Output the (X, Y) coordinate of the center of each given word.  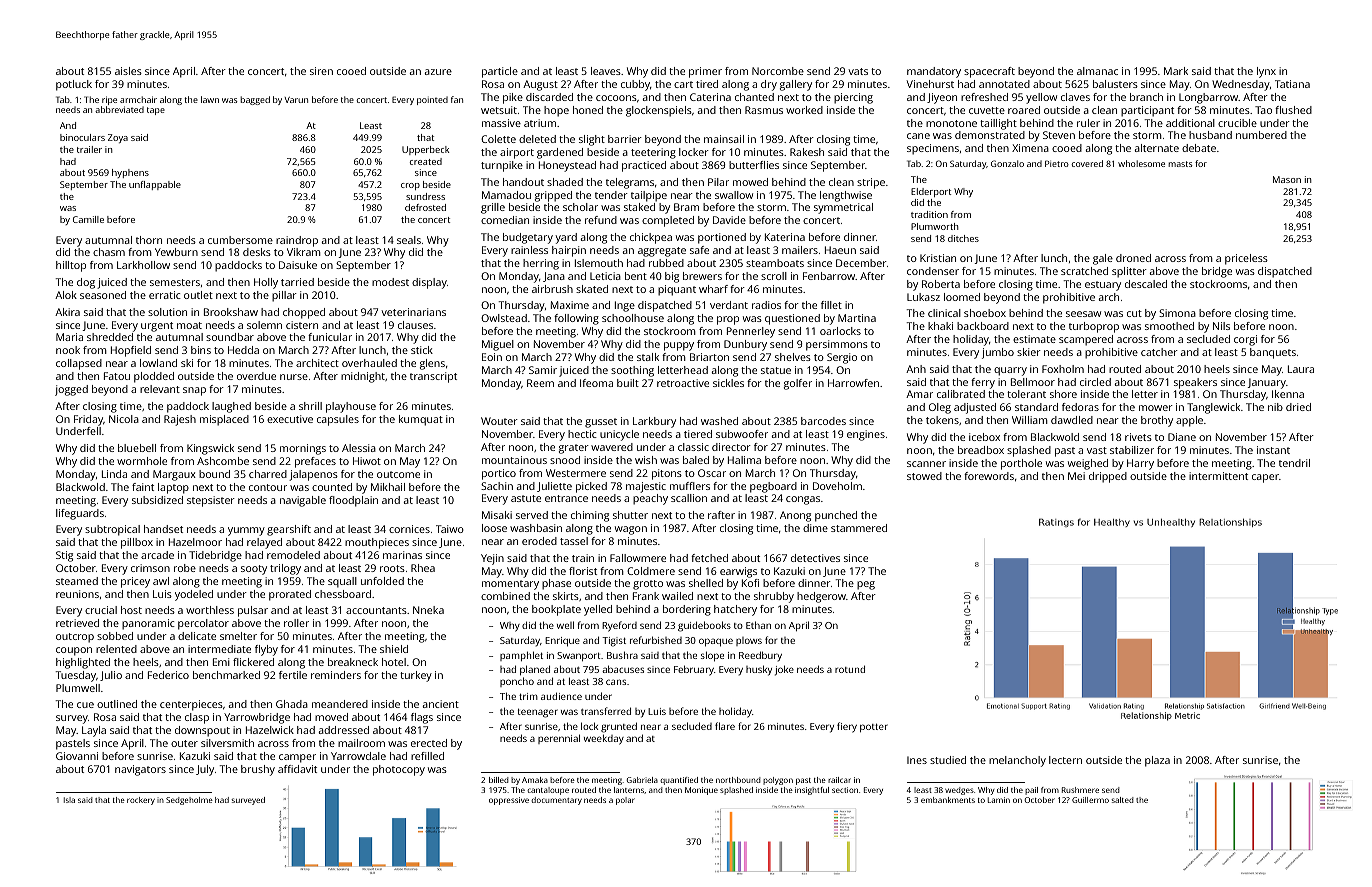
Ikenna (1288, 394)
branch (1146, 97)
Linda (114, 474)
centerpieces (191, 705)
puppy (679, 346)
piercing (853, 98)
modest (390, 282)
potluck (74, 85)
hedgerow (821, 597)
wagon (631, 530)
